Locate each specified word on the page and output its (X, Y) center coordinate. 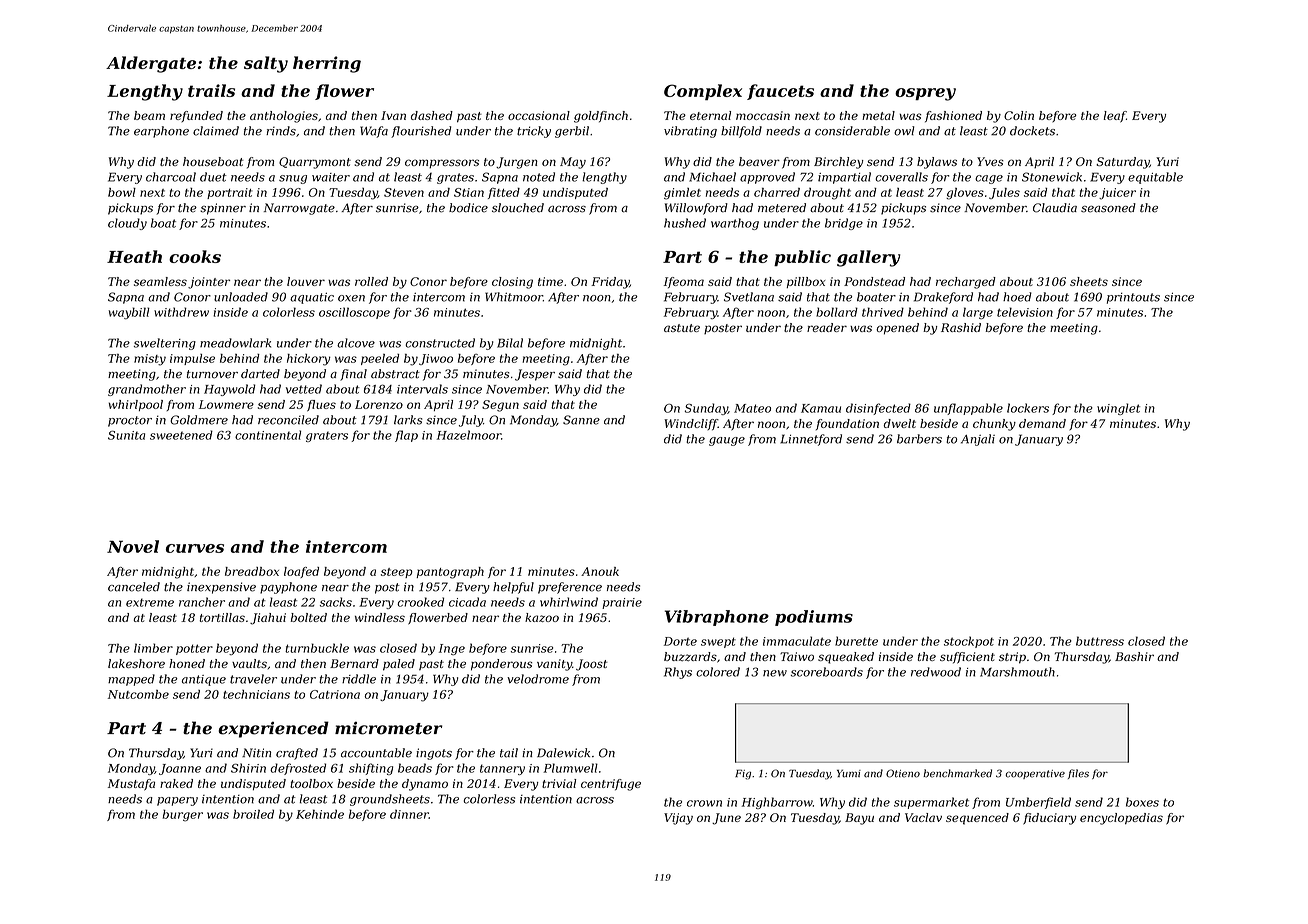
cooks (195, 256)
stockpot (969, 642)
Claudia (1055, 208)
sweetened (181, 435)
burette (856, 641)
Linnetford (811, 440)
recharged (966, 283)
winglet (1118, 409)
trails (211, 90)
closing (512, 283)
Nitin (256, 753)
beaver (759, 161)
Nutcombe (138, 694)
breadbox (252, 571)
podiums (814, 618)
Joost (592, 665)
